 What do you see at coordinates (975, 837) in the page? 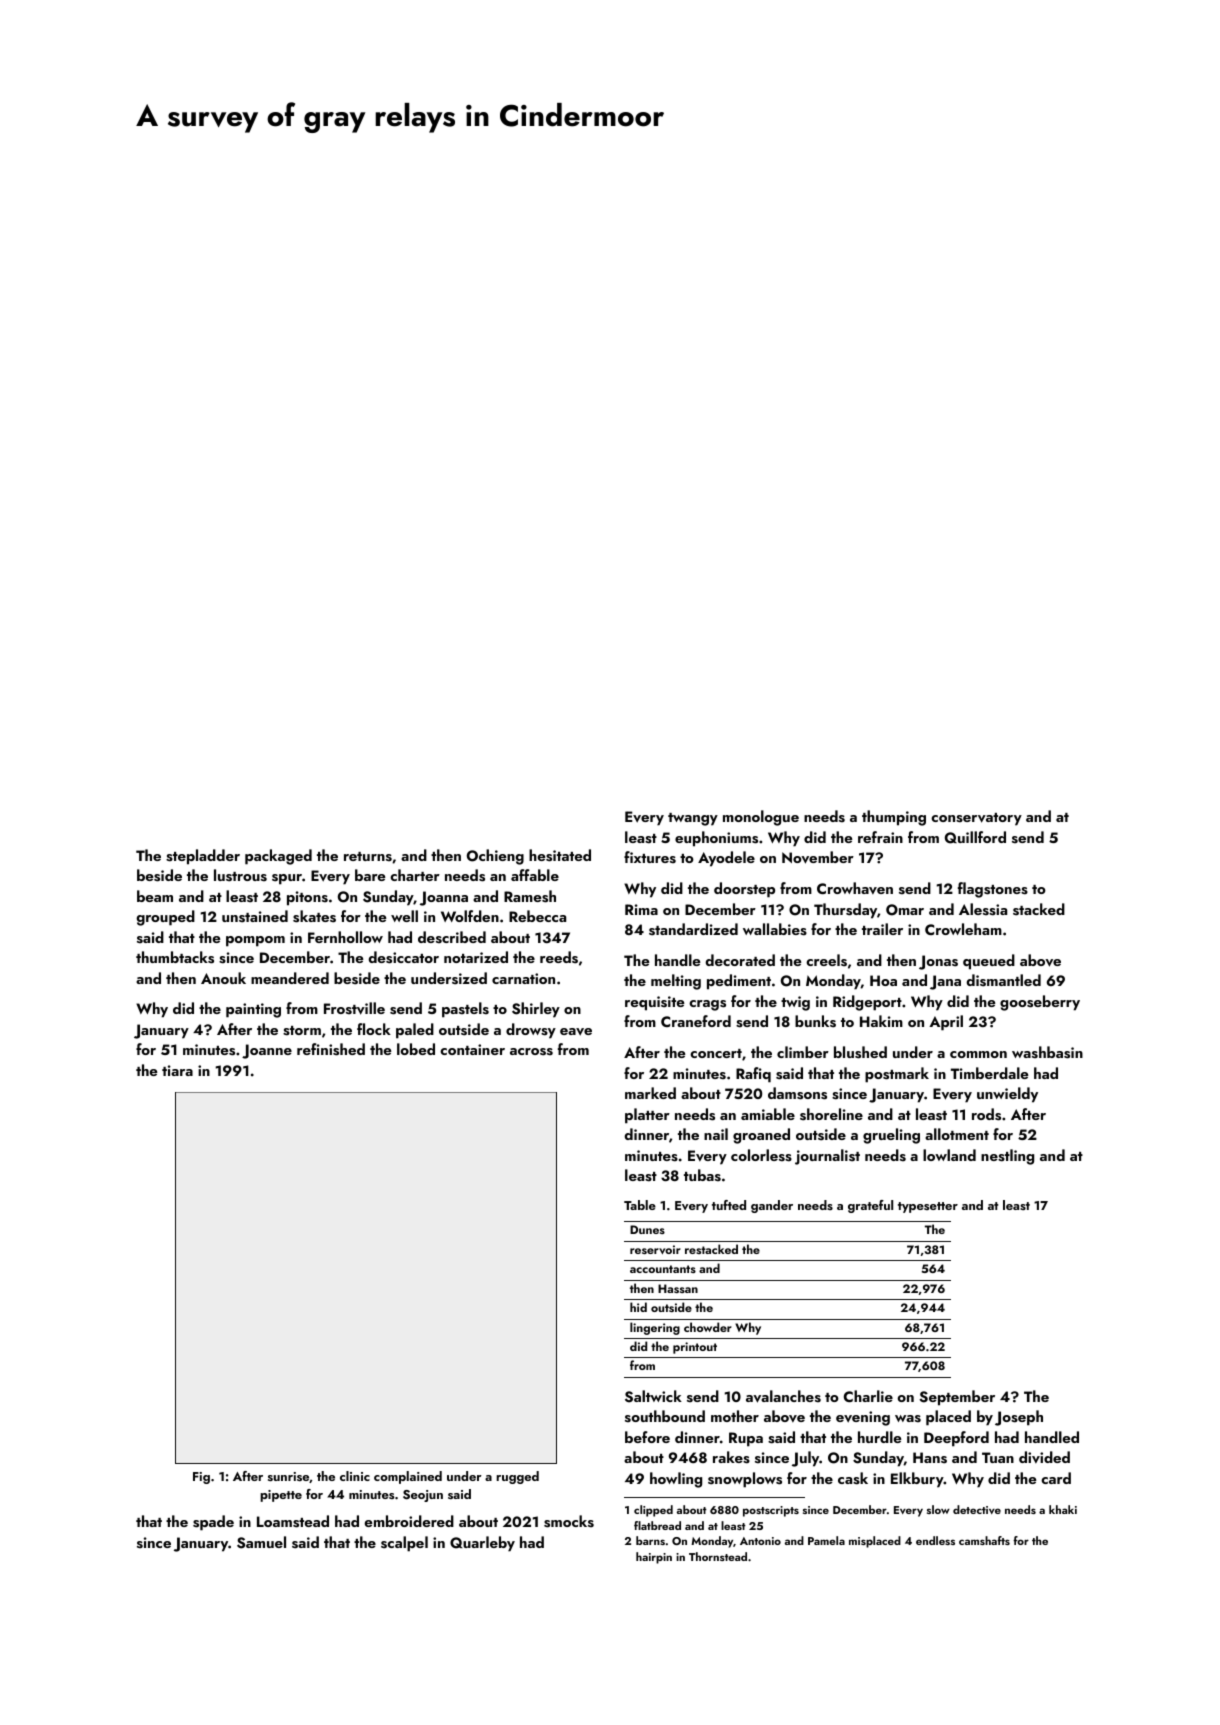
I see `Quillford` at bounding box center [975, 837].
